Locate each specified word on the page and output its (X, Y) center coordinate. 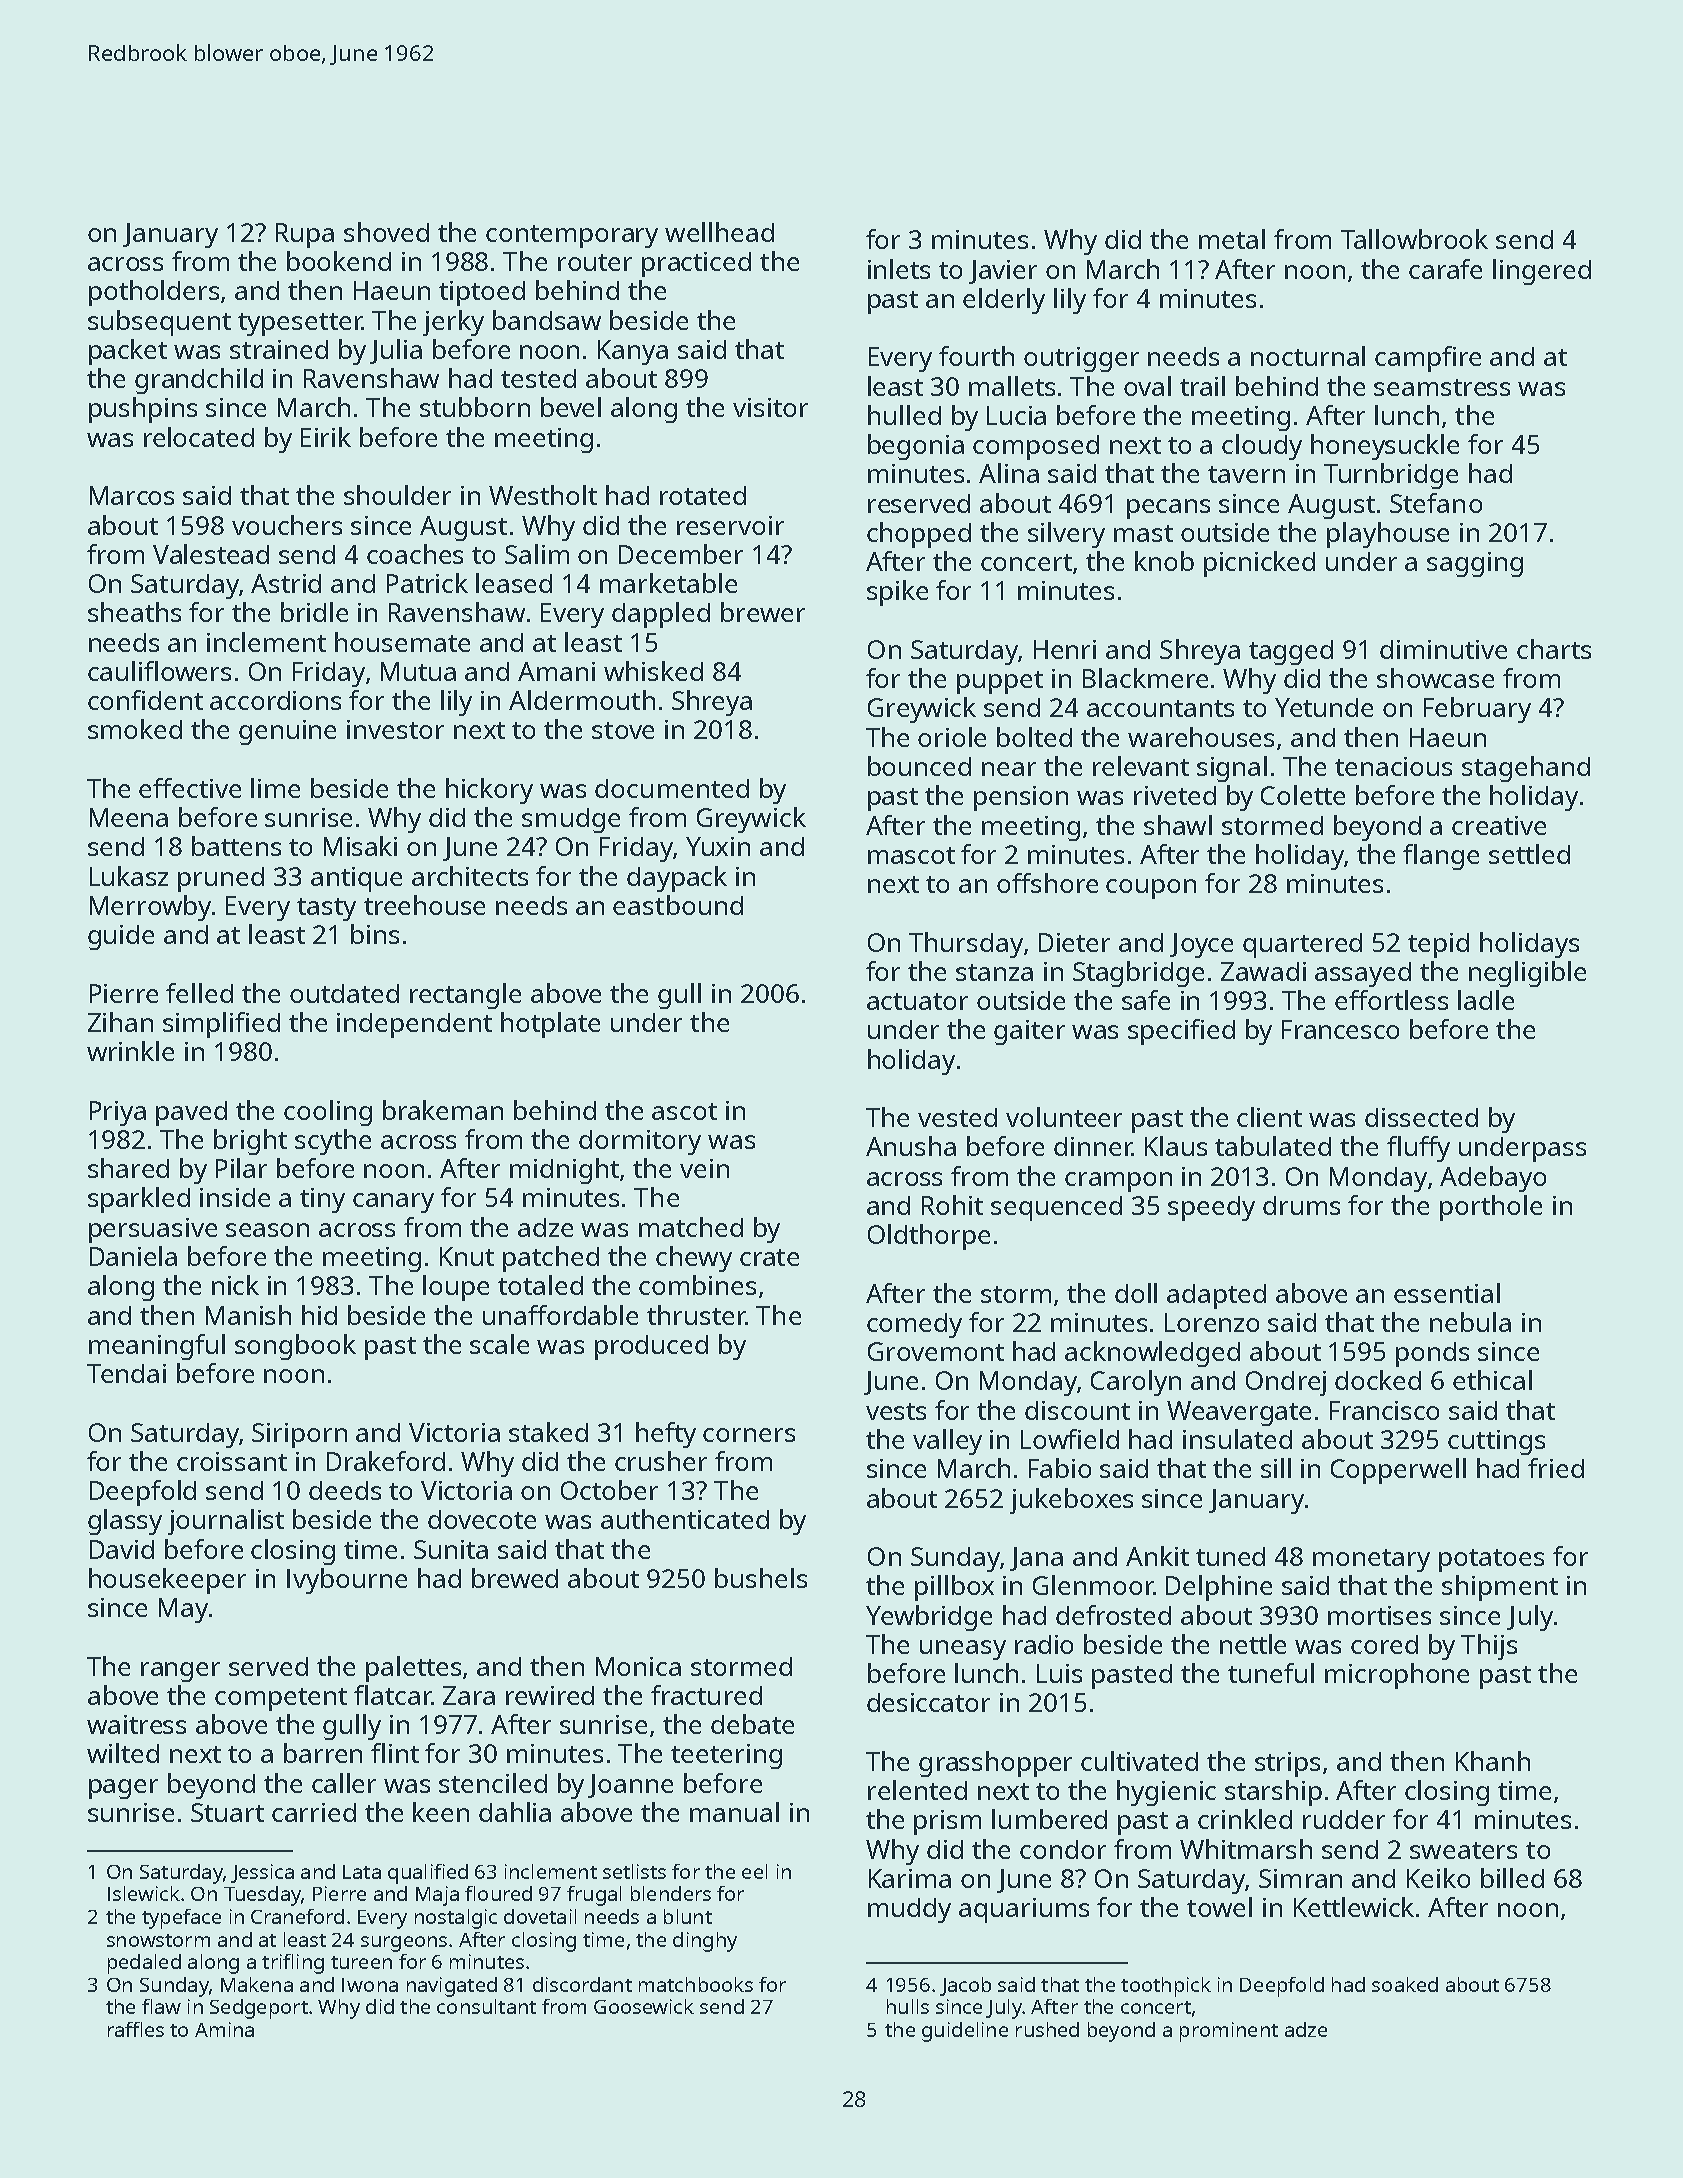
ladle (1486, 1000)
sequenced (1056, 1208)
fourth (976, 356)
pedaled (144, 1964)
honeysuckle (1385, 447)
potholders (154, 293)
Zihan (120, 1022)
